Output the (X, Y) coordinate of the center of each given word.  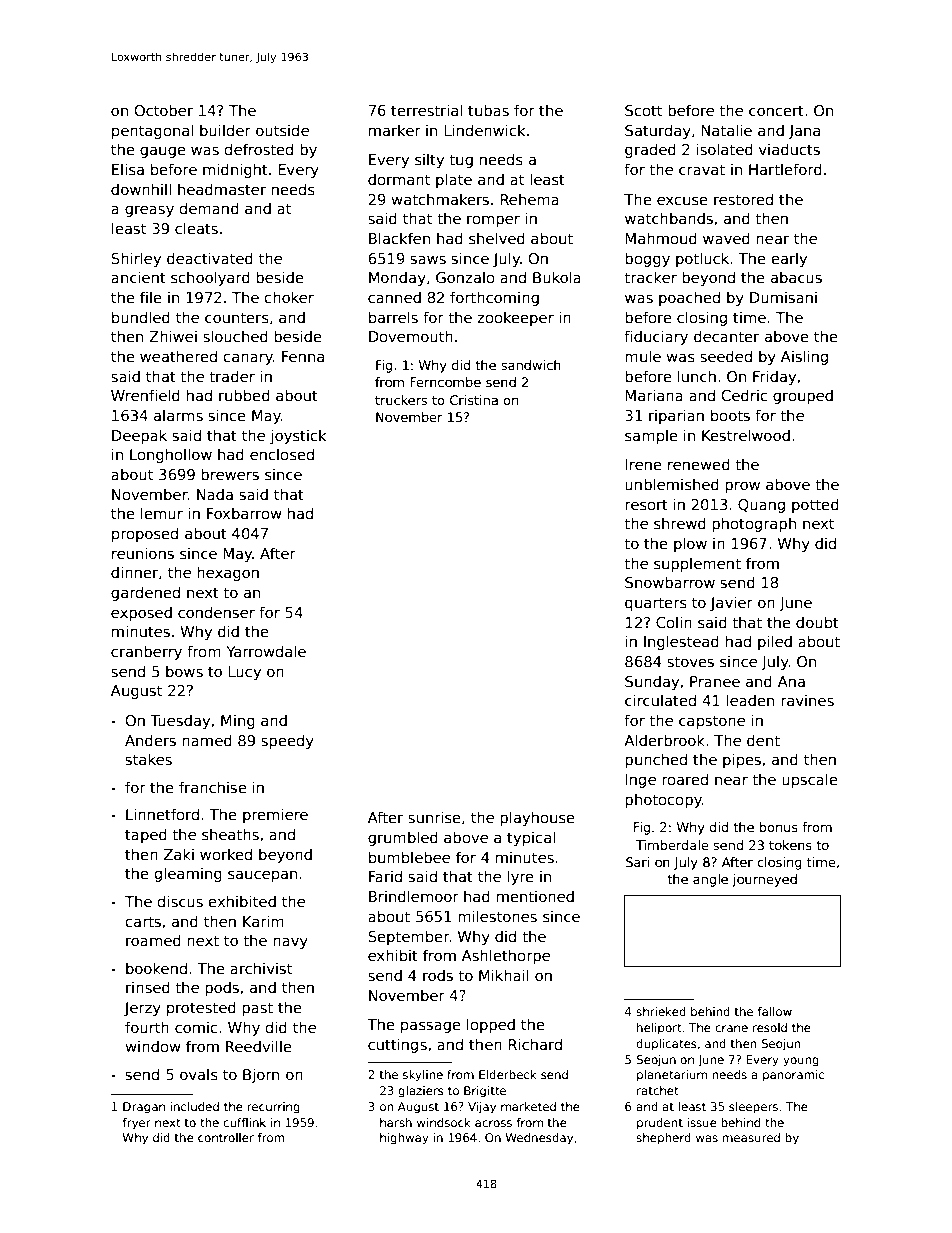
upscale (810, 780)
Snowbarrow (670, 582)
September (409, 937)
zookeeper (515, 319)
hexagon (228, 573)
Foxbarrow (244, 513)
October (163, 110)
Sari (637, 862)
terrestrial (426, 110)
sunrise (434, 817)
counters (237, 317)
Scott (643, 110)
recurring (273, 1108)
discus (180, 901)
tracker (650, 277)
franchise (213, 787)
